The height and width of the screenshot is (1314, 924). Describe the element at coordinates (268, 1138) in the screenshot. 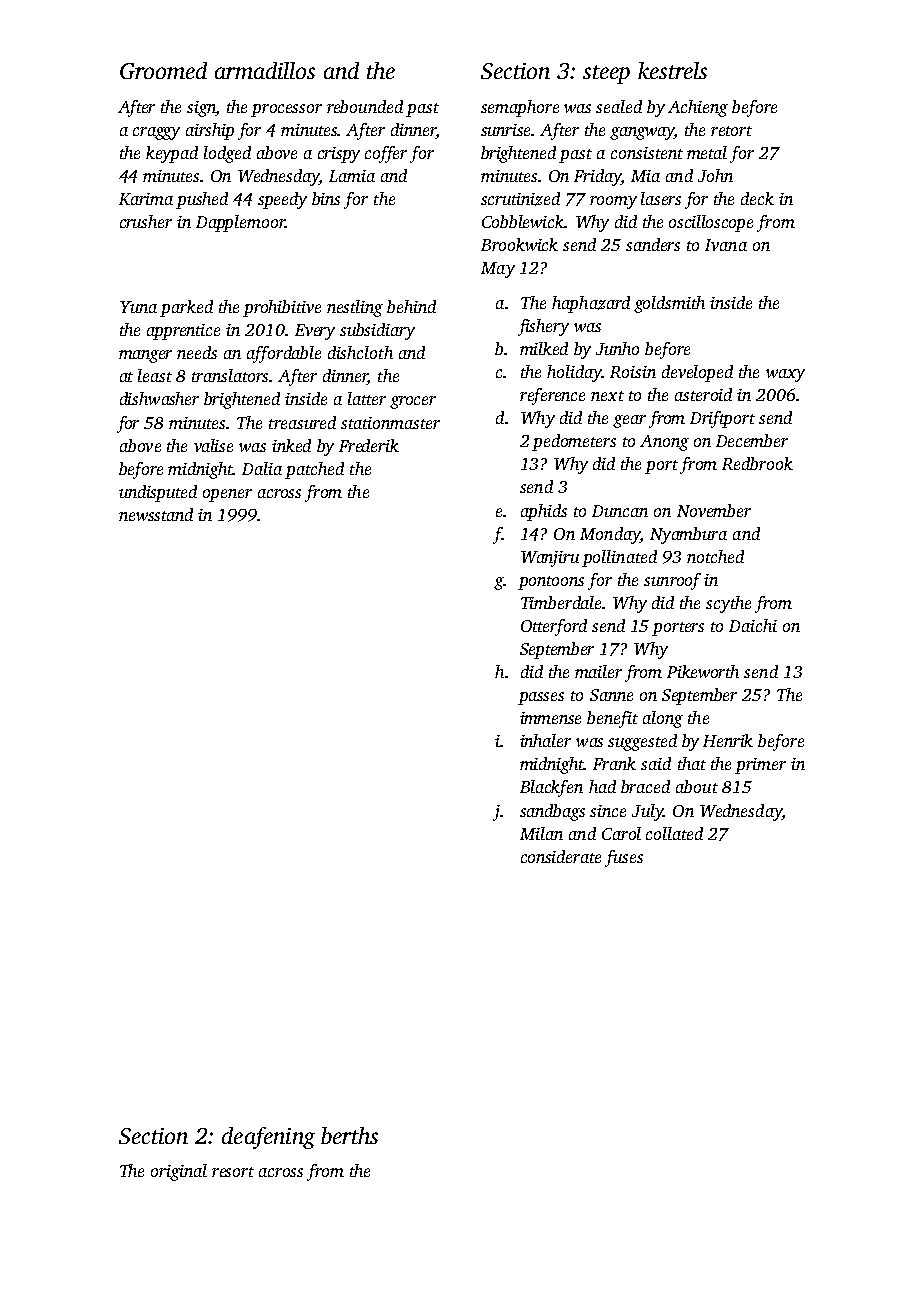

I see `deafening` at that location.
